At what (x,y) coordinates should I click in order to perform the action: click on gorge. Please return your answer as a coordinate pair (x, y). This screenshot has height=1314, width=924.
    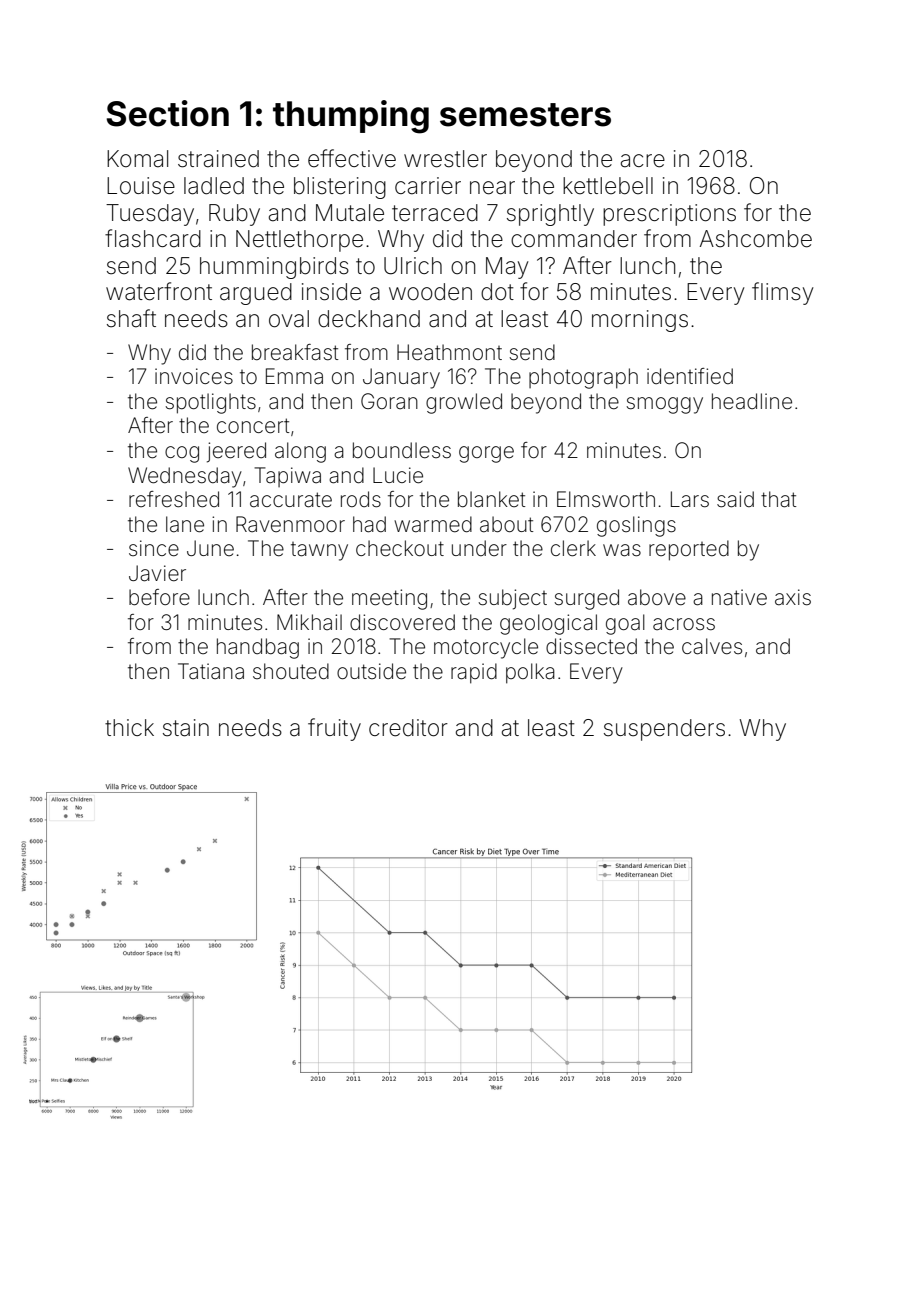
    Looking at the image, I should click on (486, 454).
